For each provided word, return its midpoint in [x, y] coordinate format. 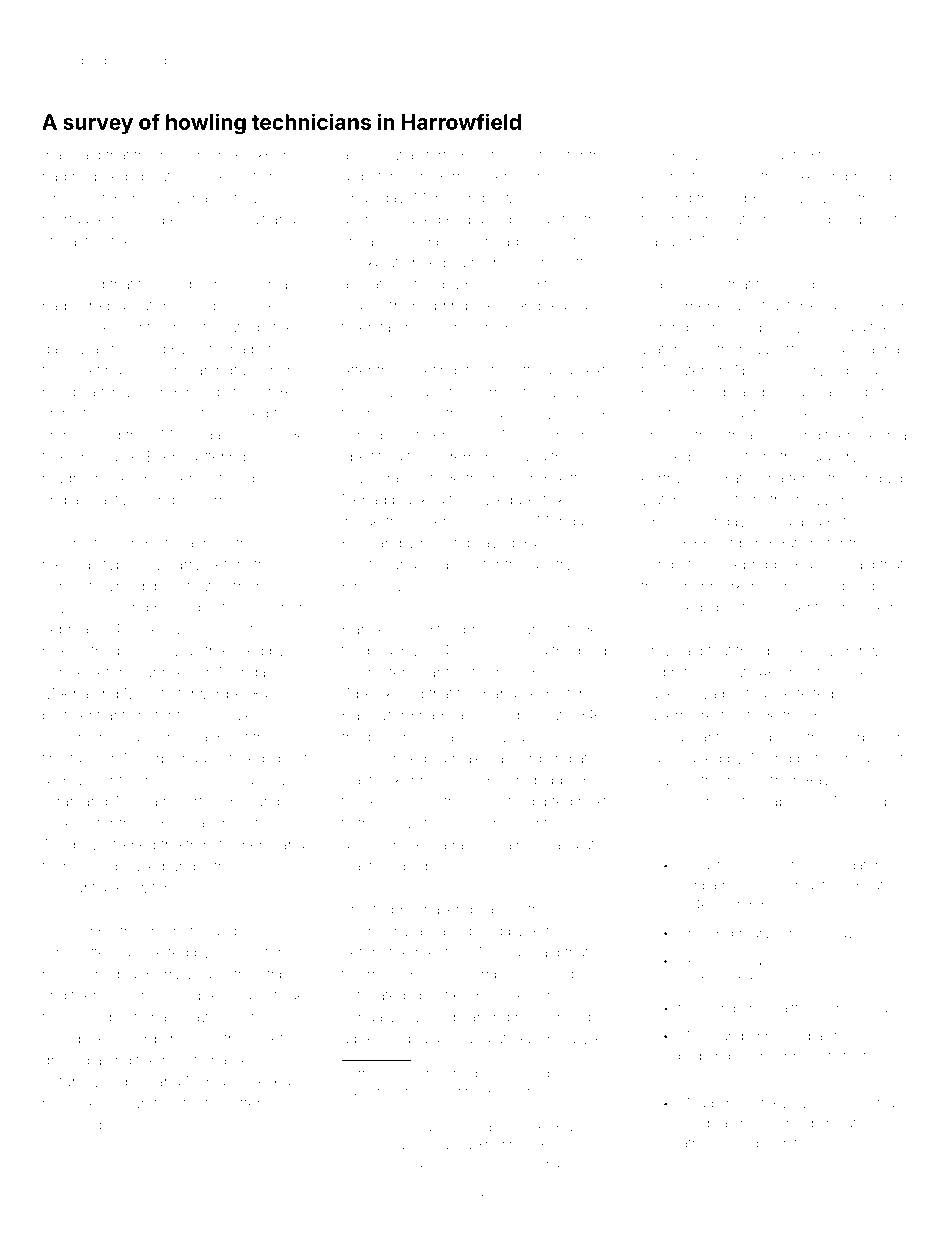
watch [661, 499]
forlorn [512, 155]
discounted [776, 155]
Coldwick [379, 1163]
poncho [143, 652]
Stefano [284, 1038]
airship [526, 846]
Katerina [219, 349]
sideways [862, 373]
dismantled [810, 885]
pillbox [363, 307]
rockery [185, 156]
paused [140, 868]
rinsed [412, 629]
